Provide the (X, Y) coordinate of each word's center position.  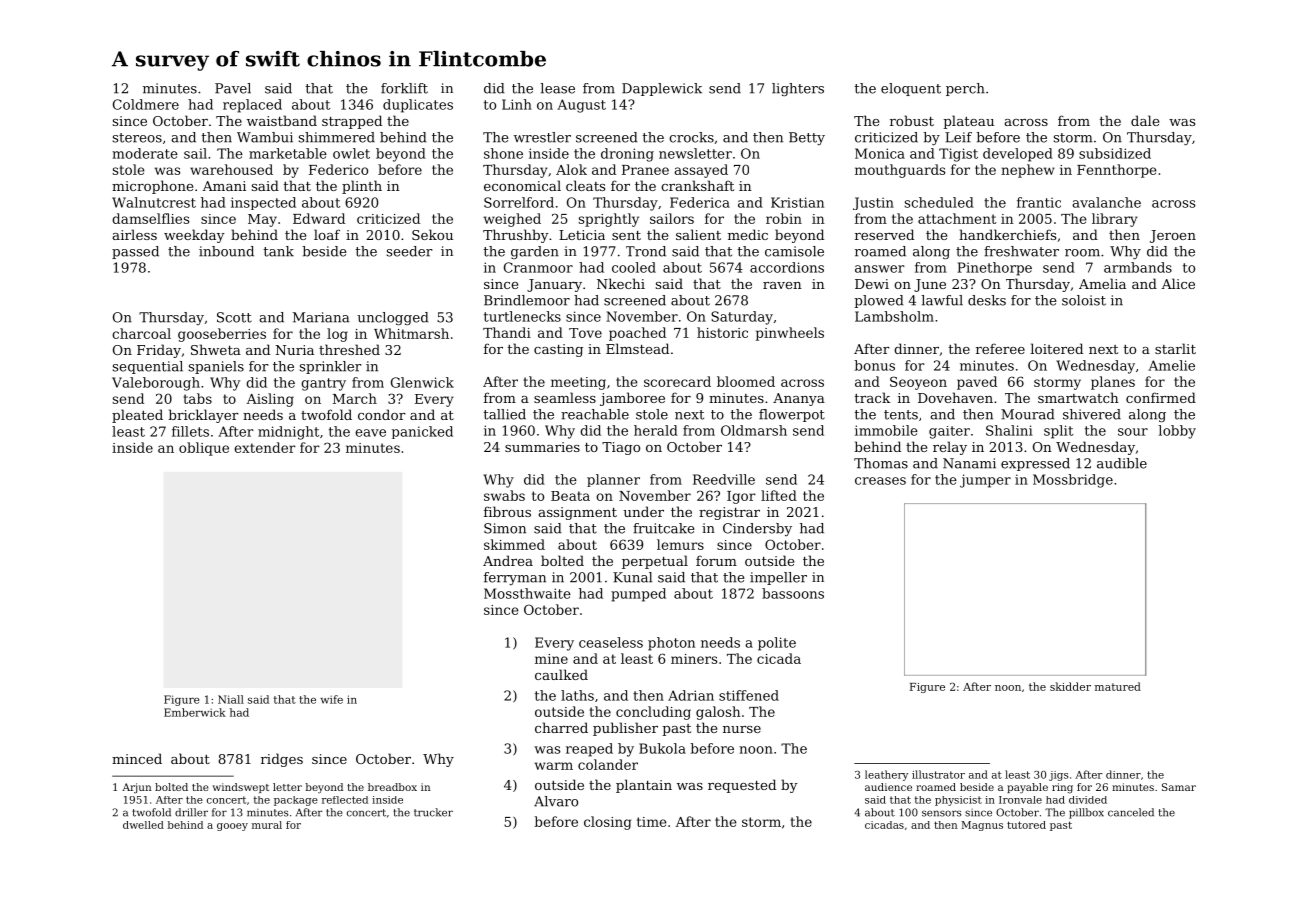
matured (1118, 686)
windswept (240, 788)
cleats (585, 185)
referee (1000, 348)
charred (561, 727)
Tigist (958, 155)
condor (382, 414)
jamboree (632, 399)
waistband (282, 120)
